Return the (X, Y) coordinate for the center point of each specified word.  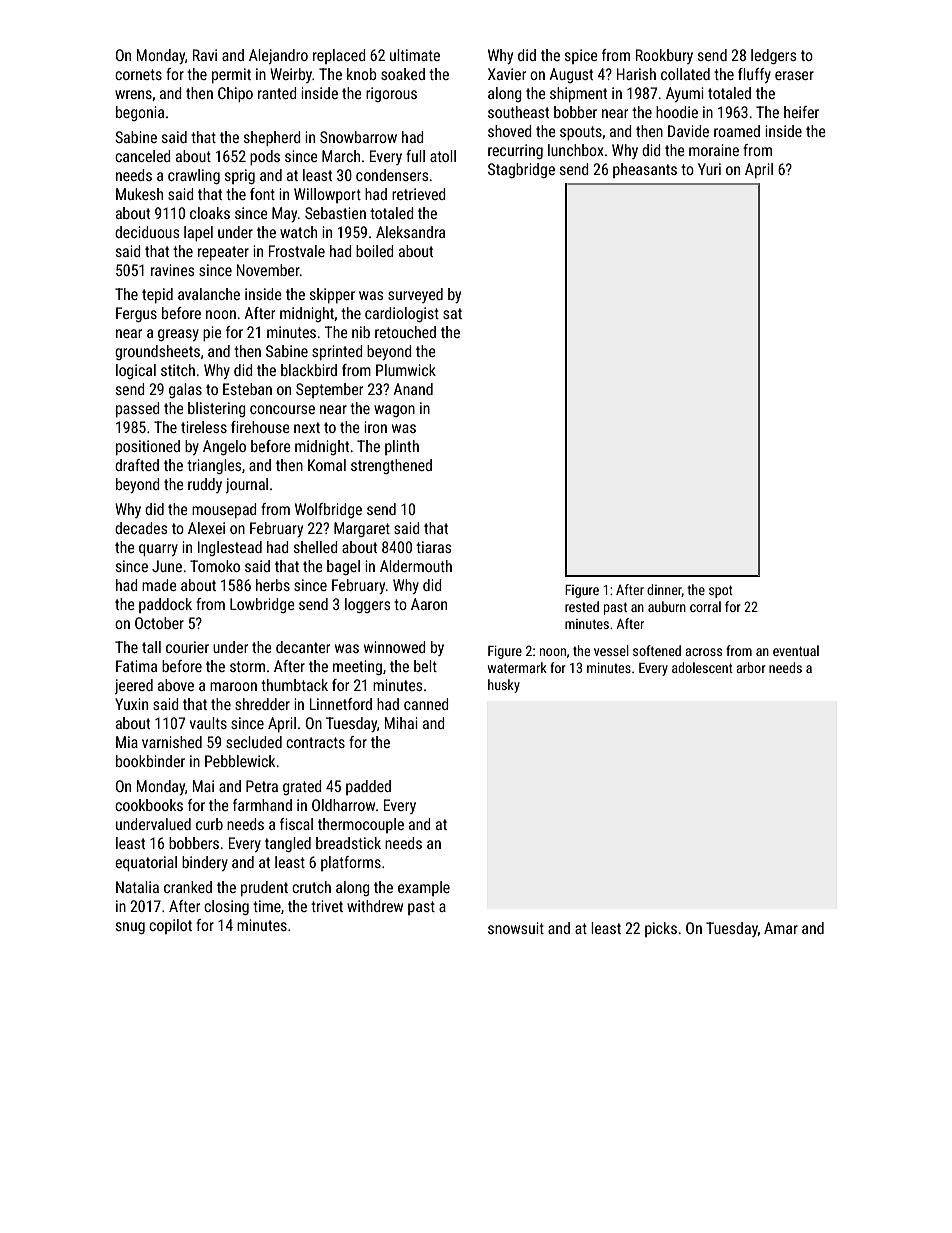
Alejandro (278, 56)
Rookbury (664, 56)
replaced (339, 56)
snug (130, 928)
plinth (402, 447)
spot (721, 591)
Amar (781, 928)
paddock (165, 605)
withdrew (375, 906)
